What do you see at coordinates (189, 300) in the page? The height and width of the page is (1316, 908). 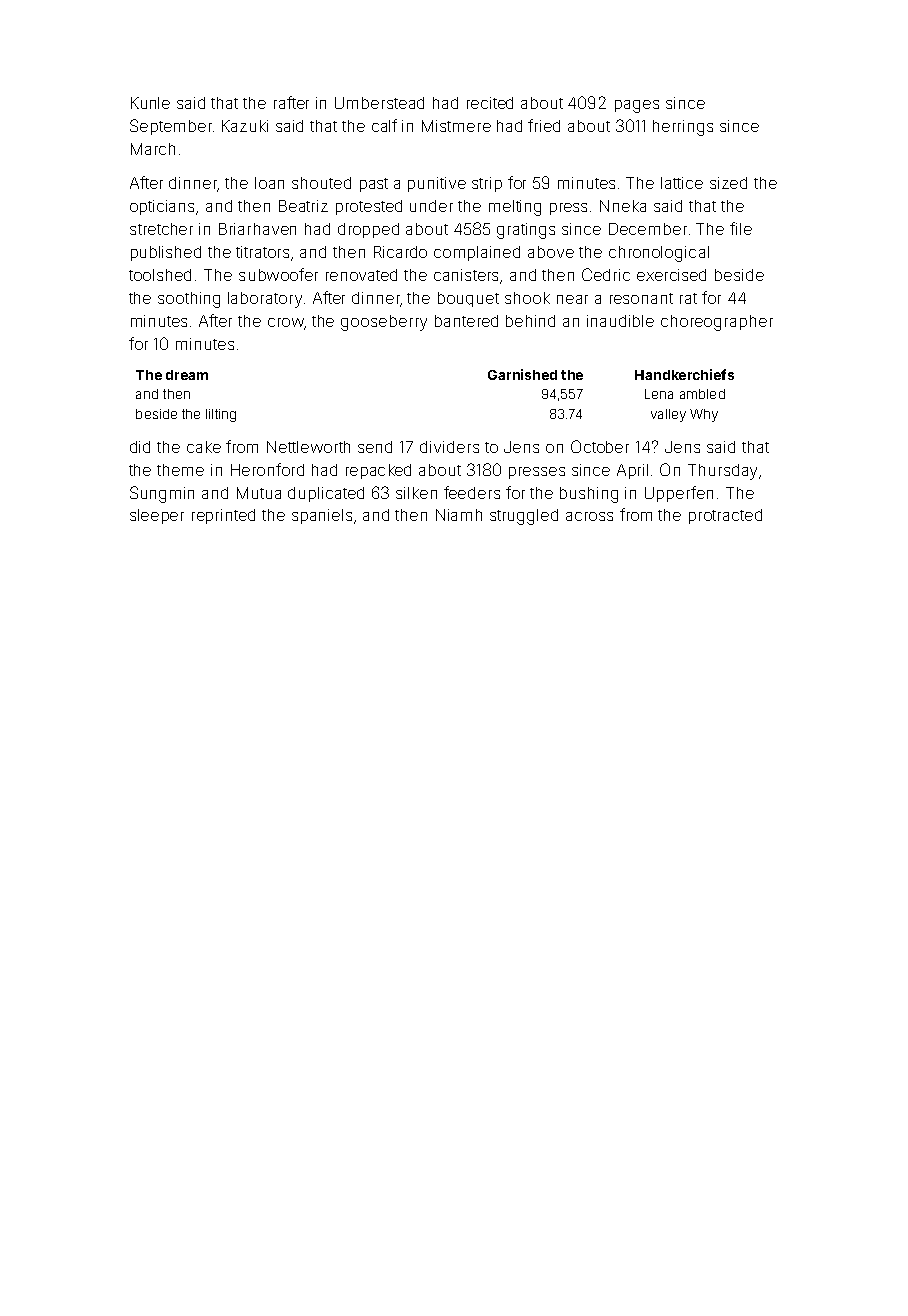 I see `soothing` at bounding box center [189, 300].
